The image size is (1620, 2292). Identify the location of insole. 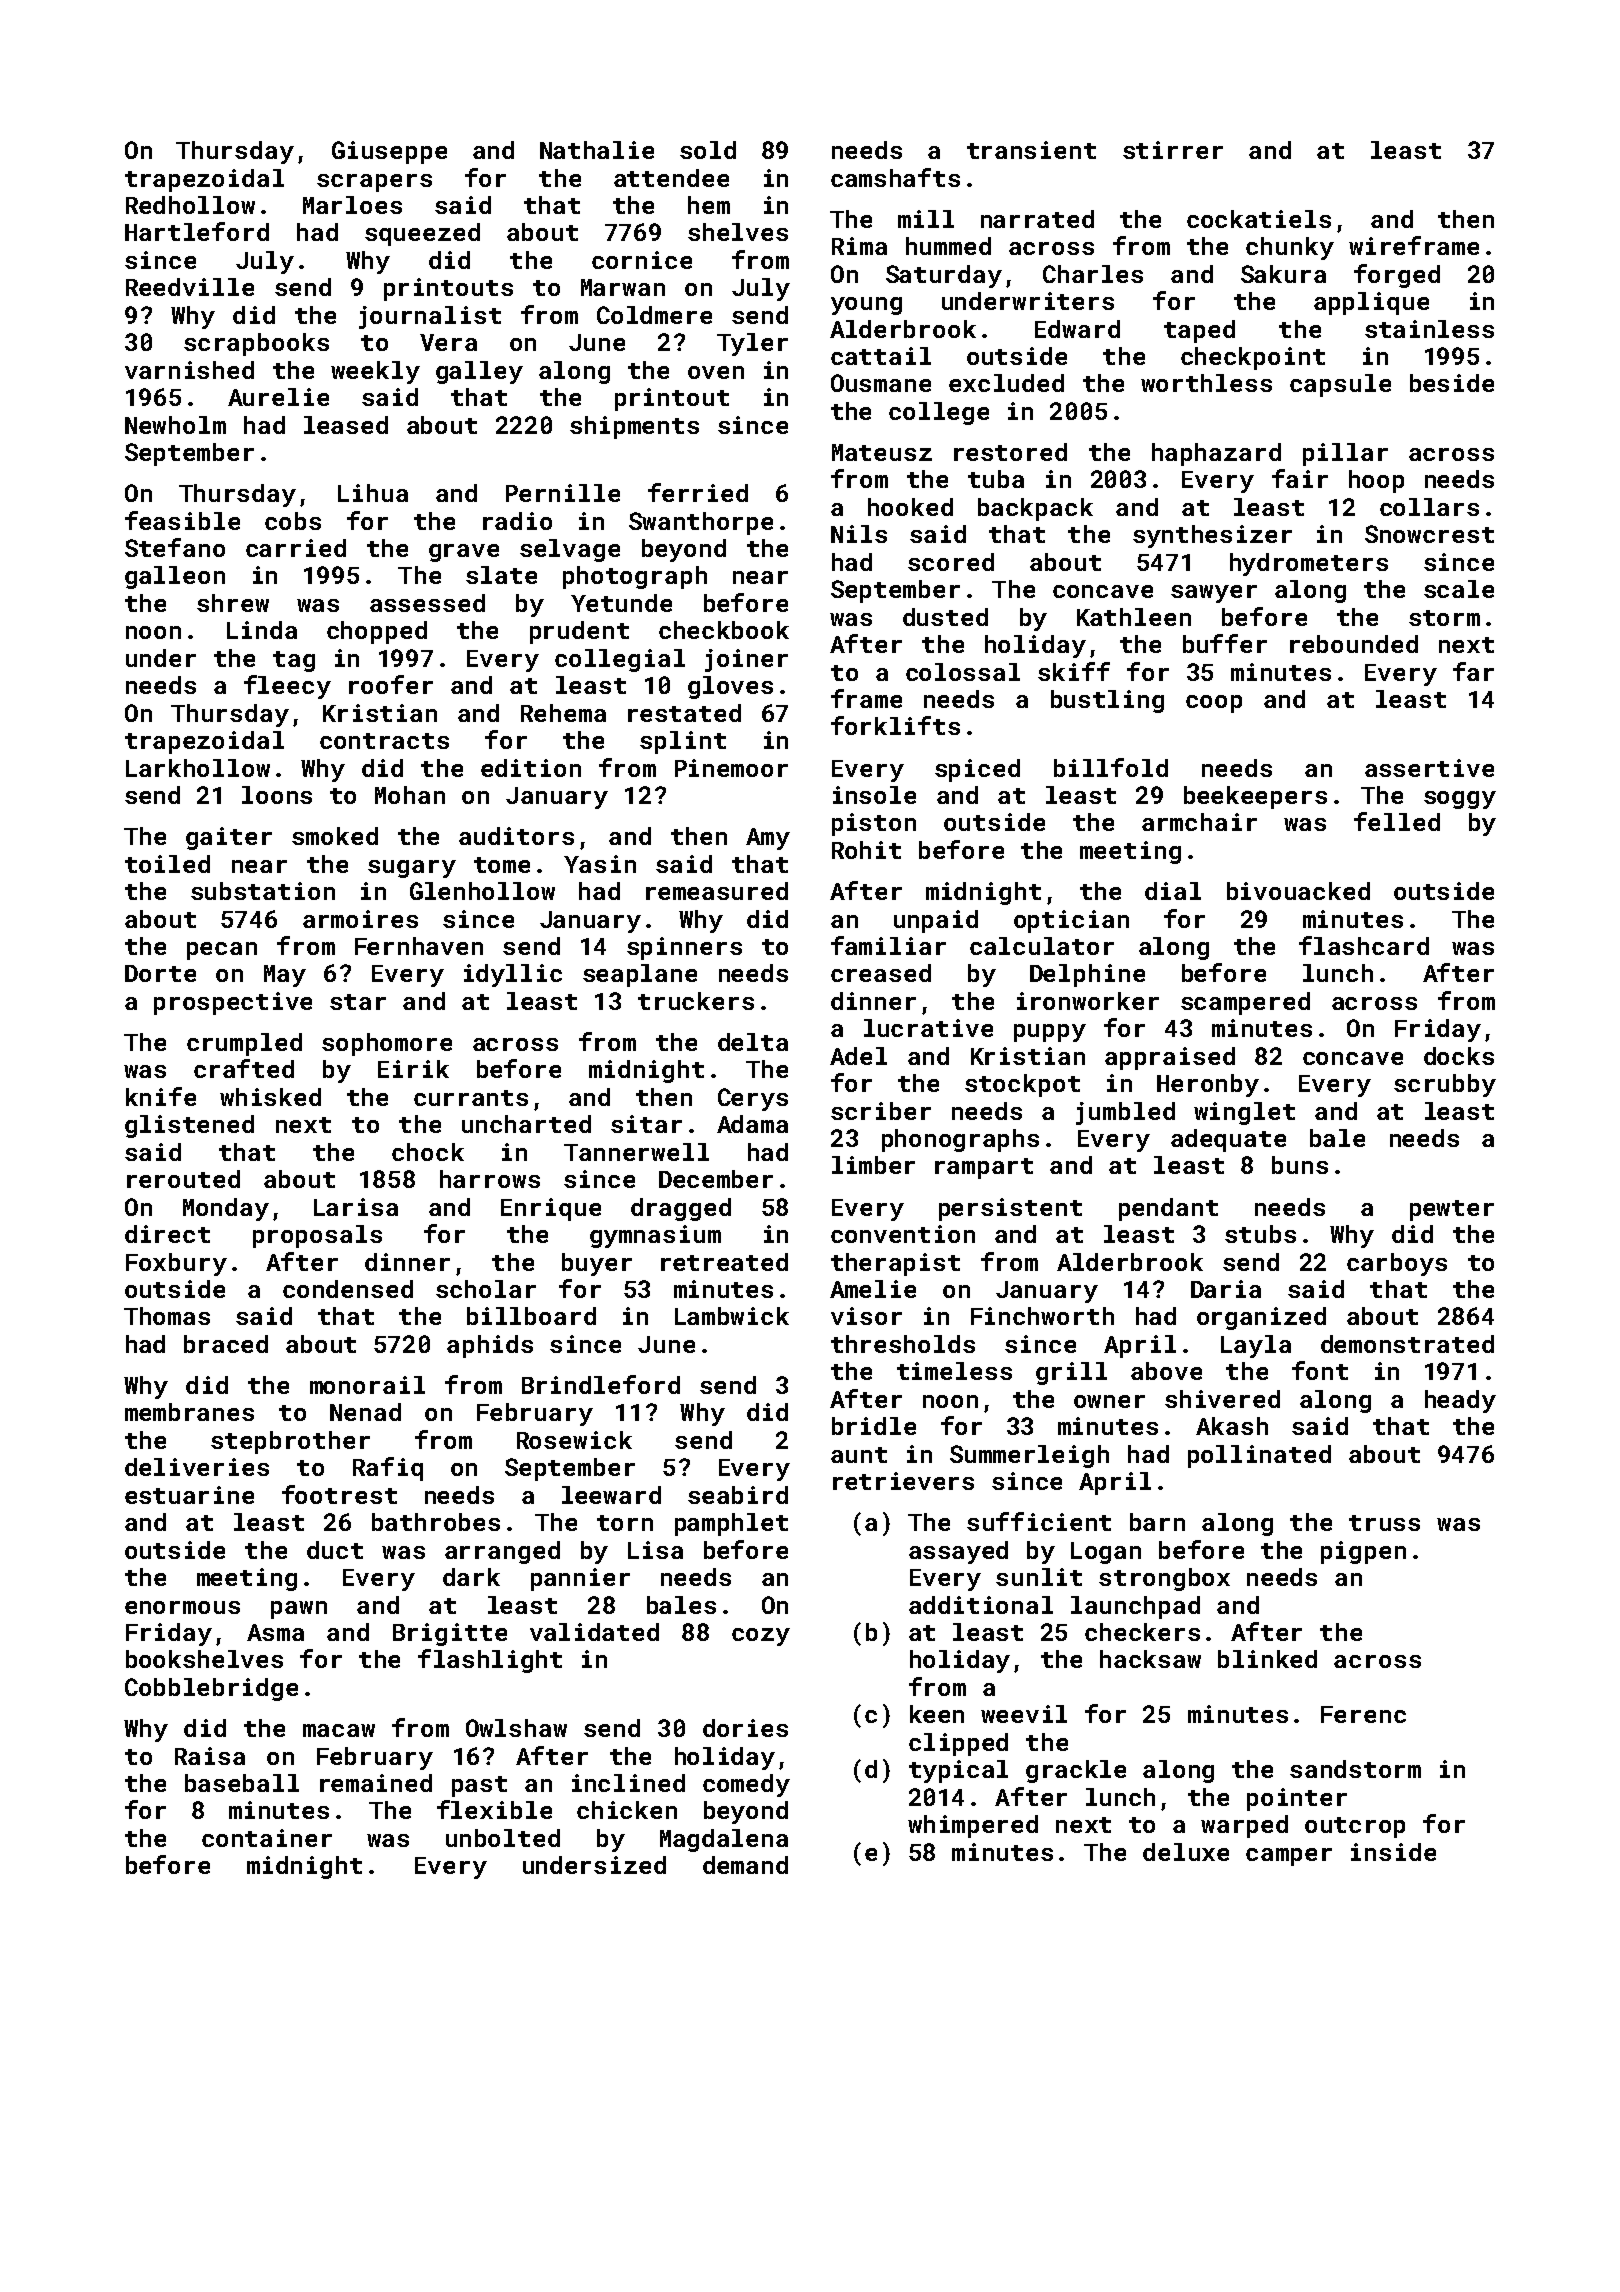
(874, 795).
